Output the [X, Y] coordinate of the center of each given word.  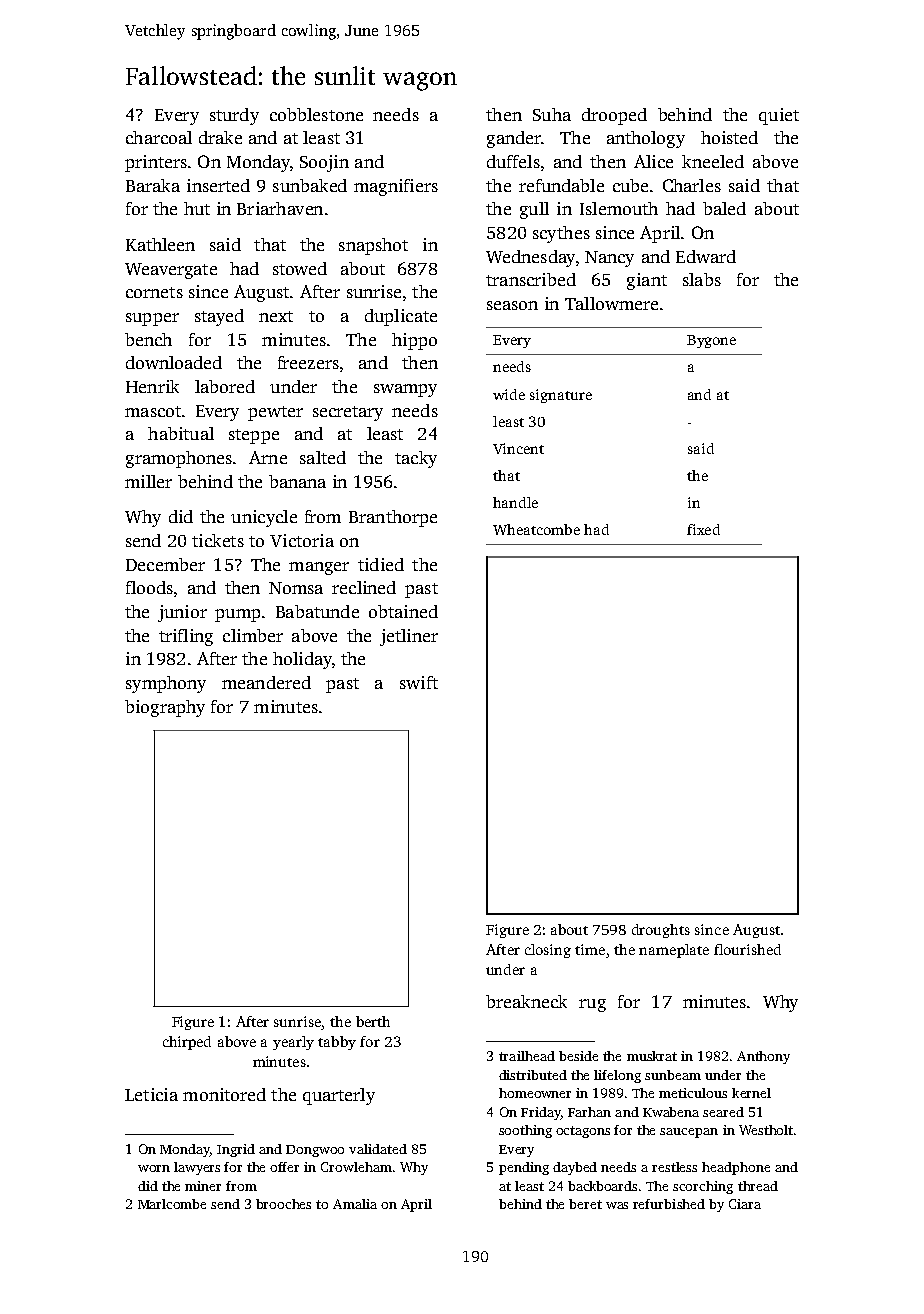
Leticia [151, 1094]
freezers [308, 362]
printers [156, 163]
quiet [779, 116]
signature [561, 396]
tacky [416, 459]
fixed [703, 529]
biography [165, 708]
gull [534, 210]
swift [419, 682]
